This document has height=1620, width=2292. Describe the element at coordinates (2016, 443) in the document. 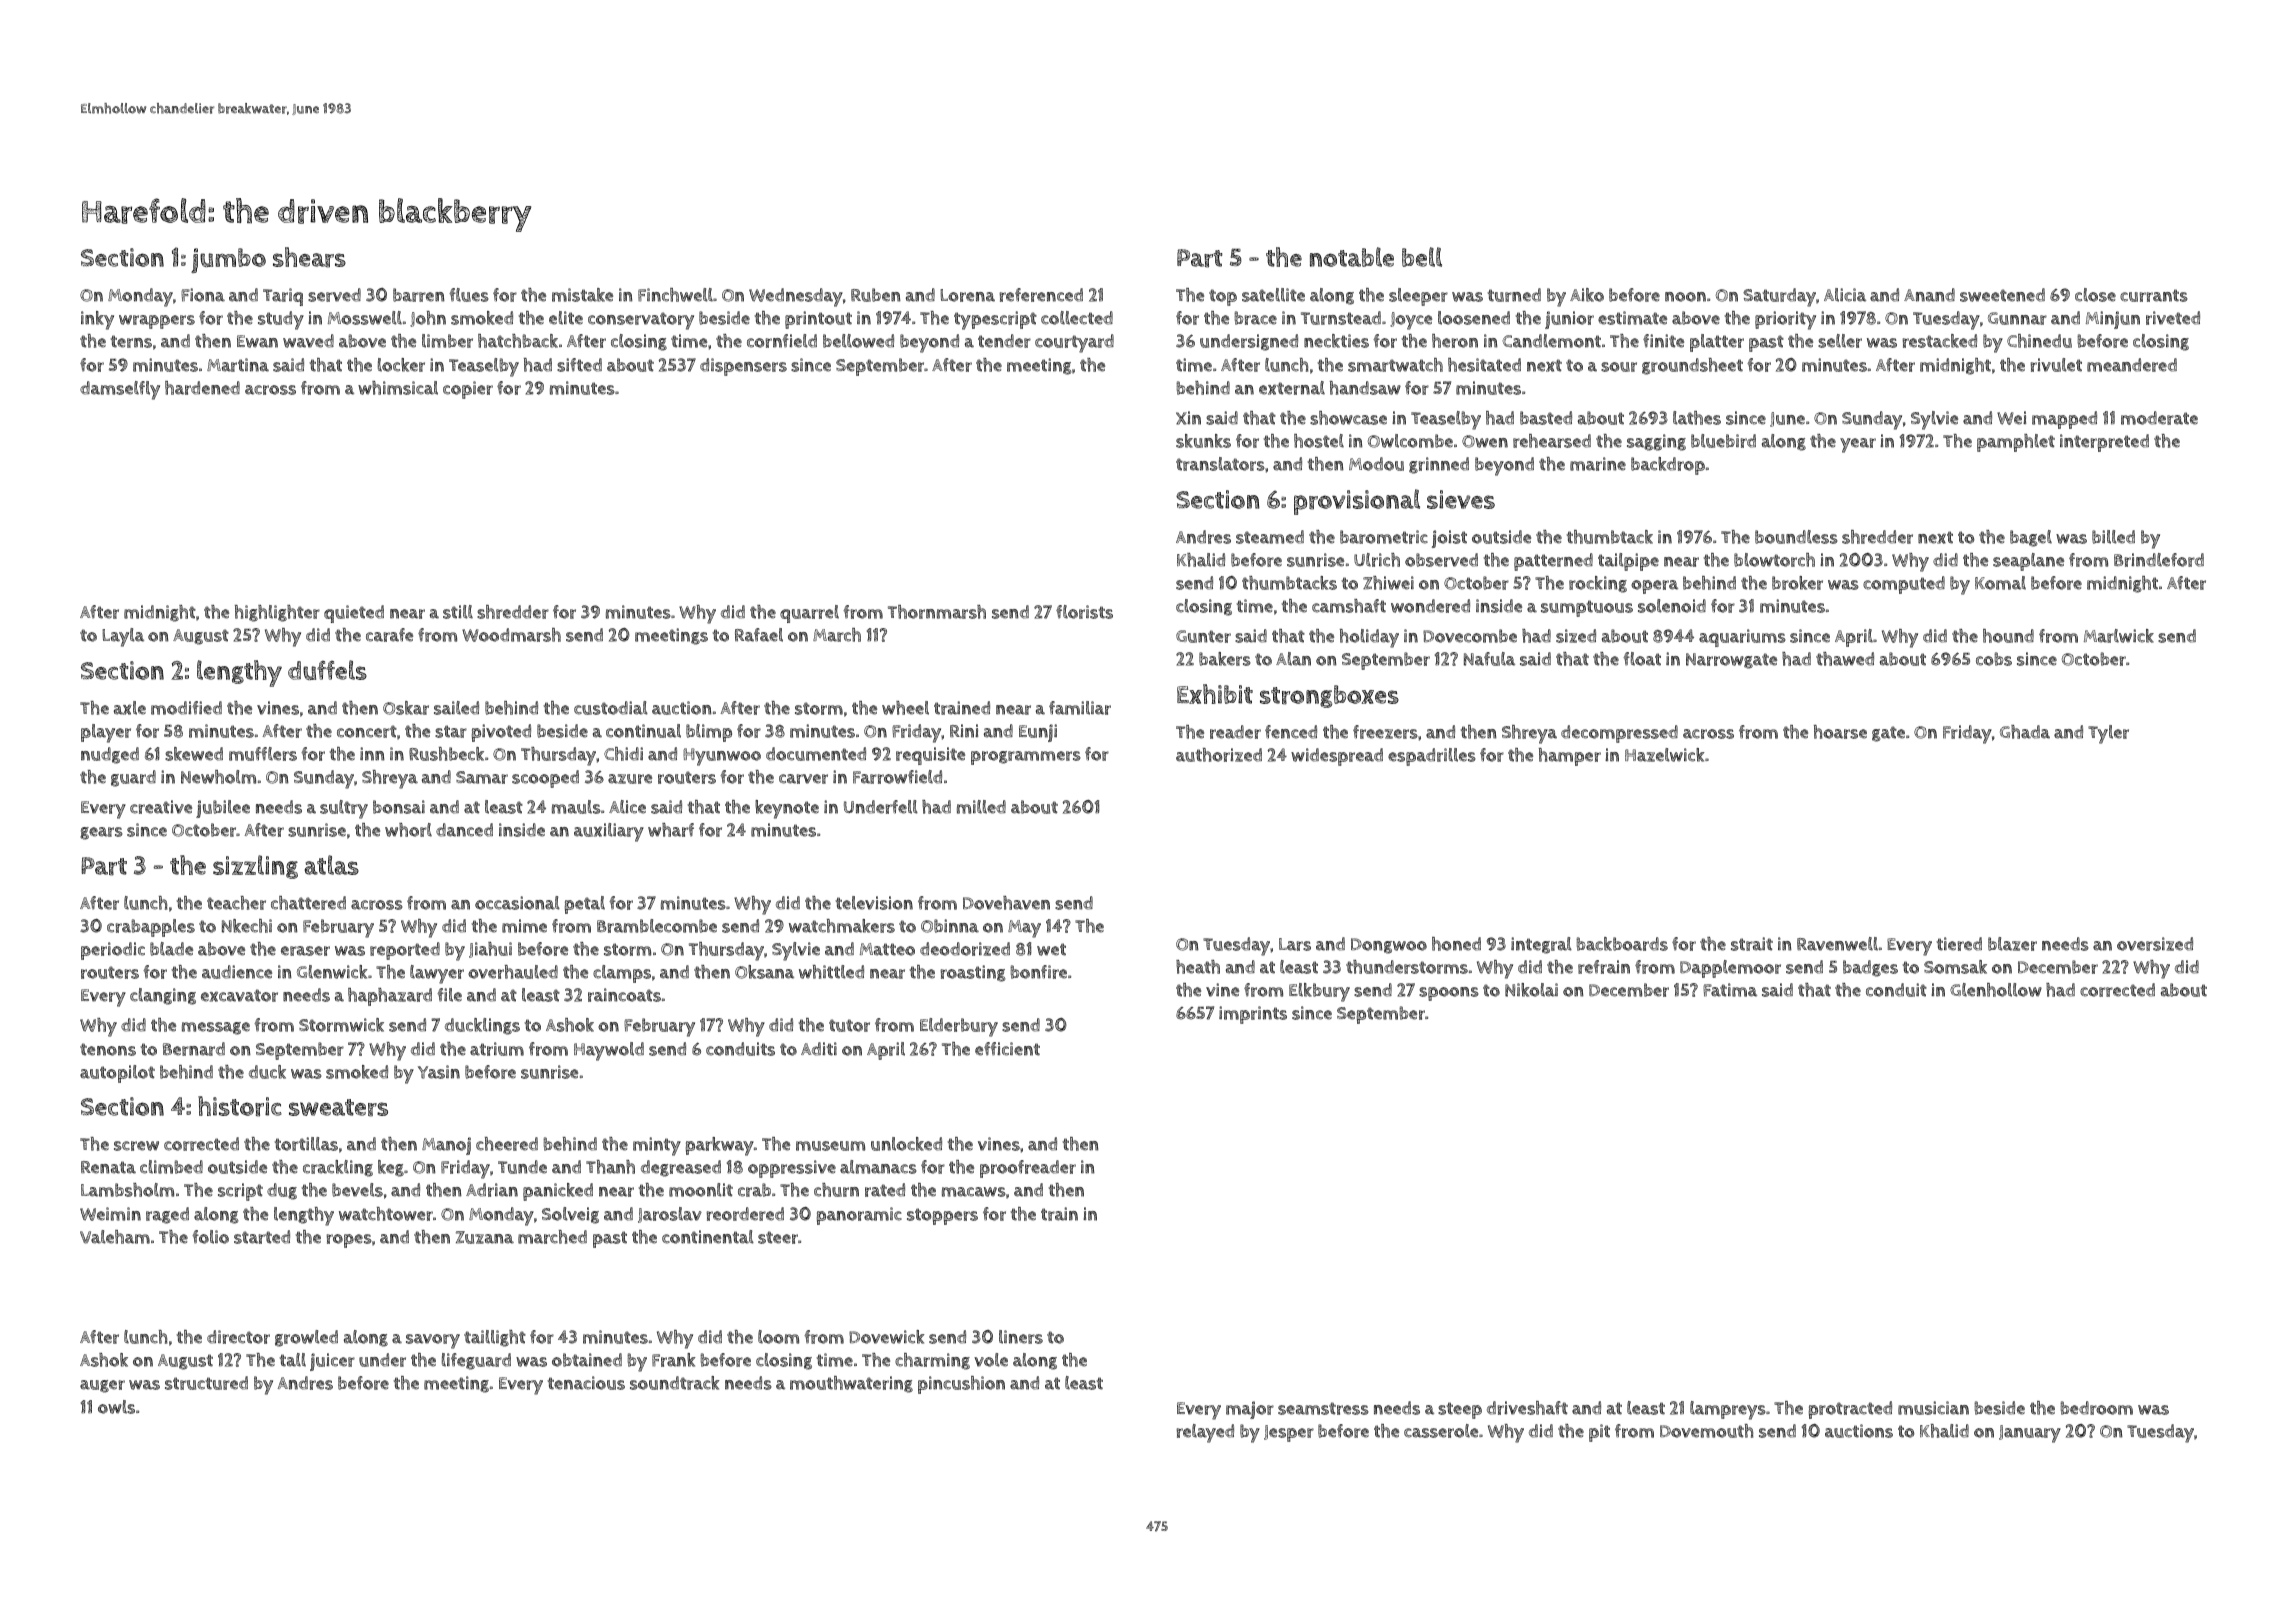

I see `pamphlet` at that location.
